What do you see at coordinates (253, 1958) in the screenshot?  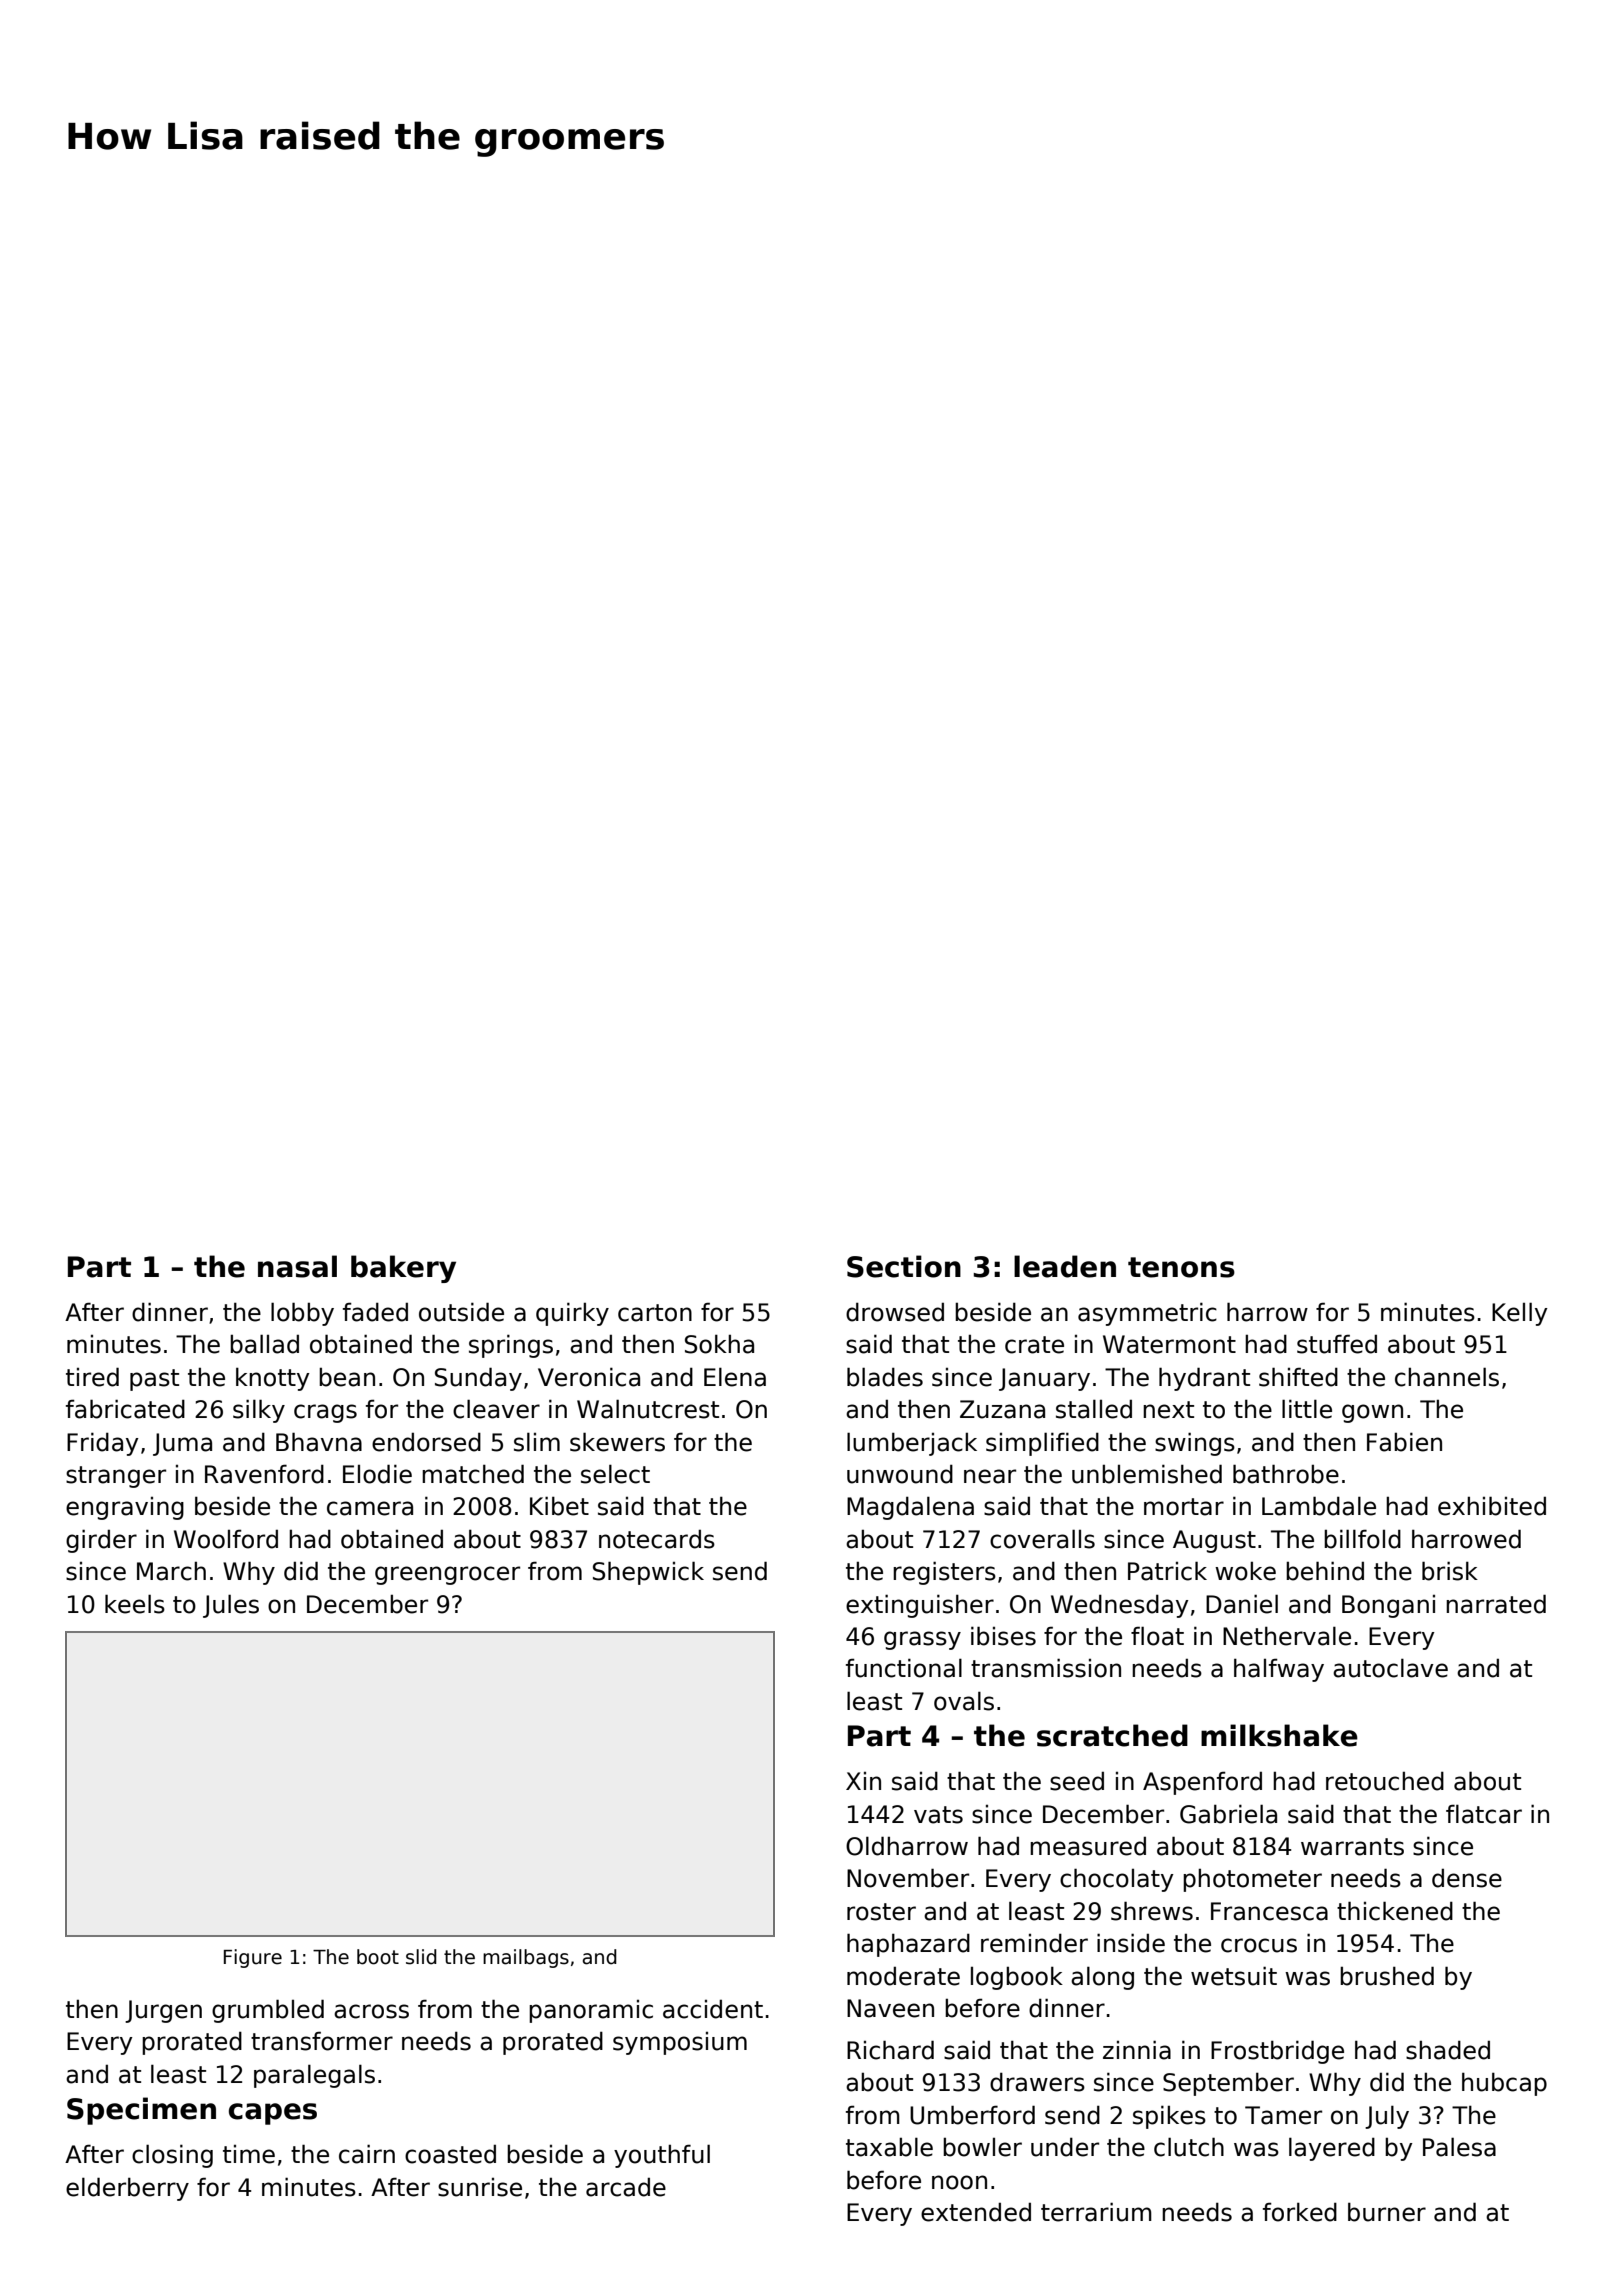 I see `Figure` at bounding box center [253, 1958].
